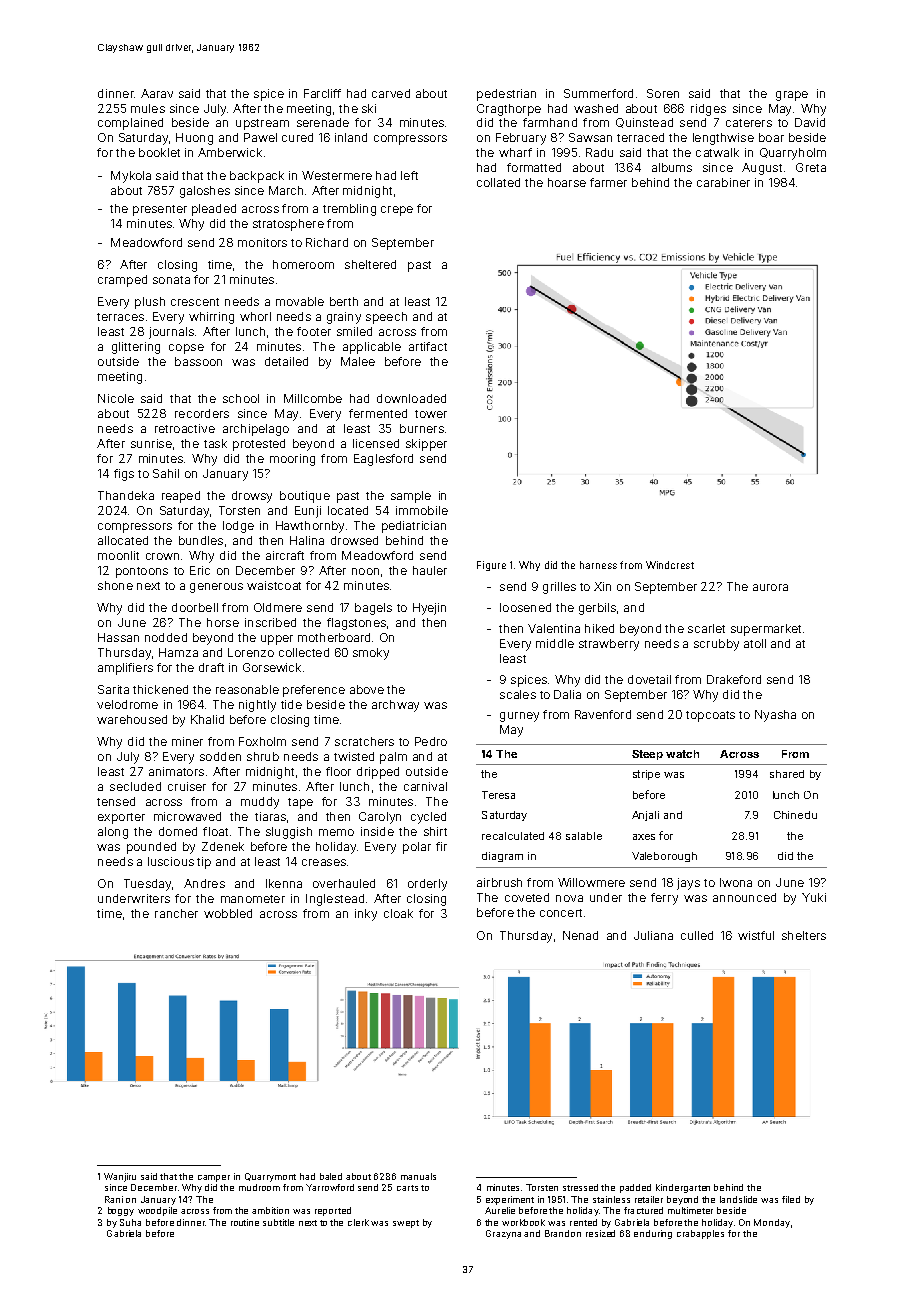  Describe the element at coordinates (608, 182) in the screenshot. I see `farmer` at that location.
